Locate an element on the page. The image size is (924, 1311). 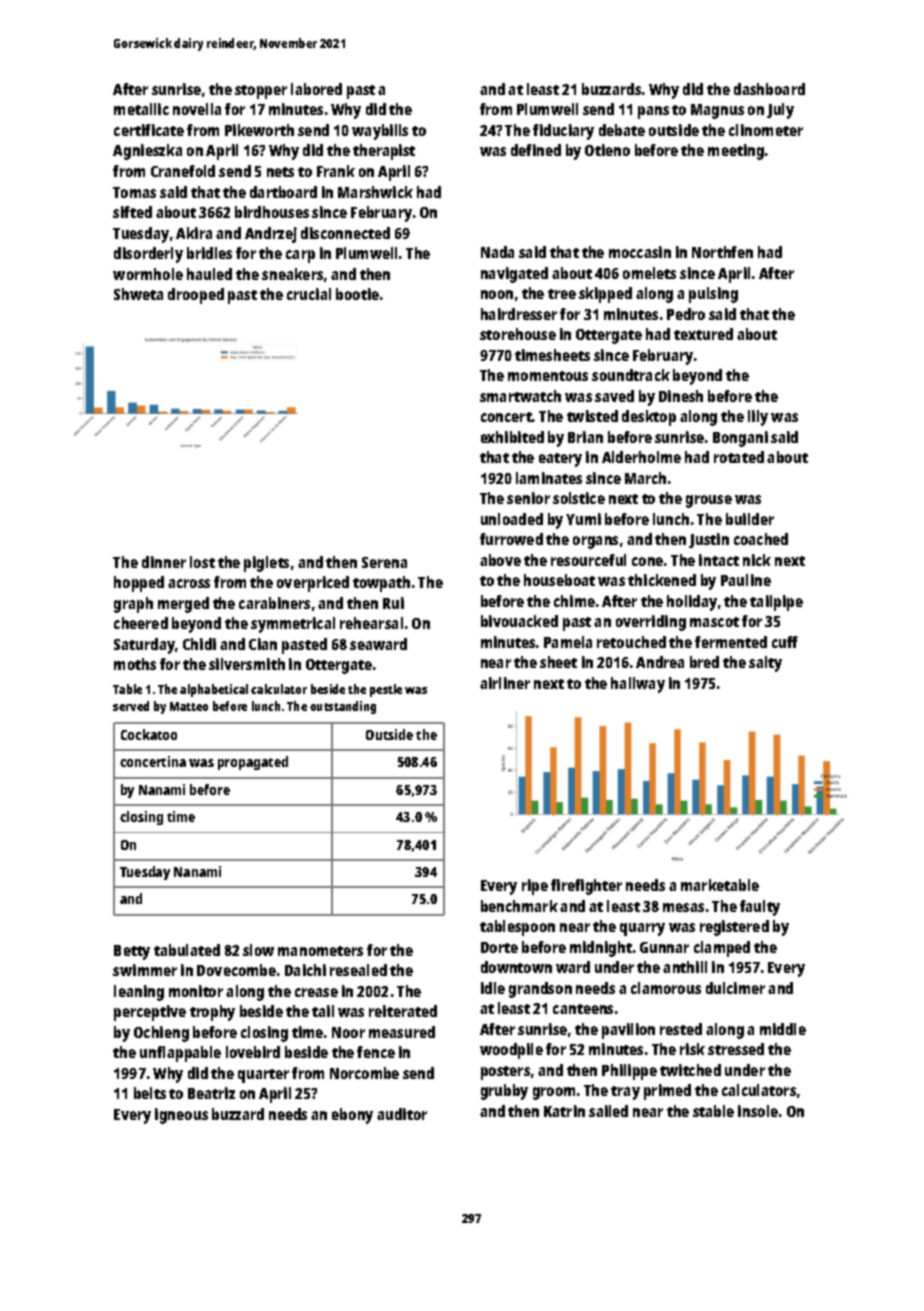
Northfen is located at coordinates (722, 252).
